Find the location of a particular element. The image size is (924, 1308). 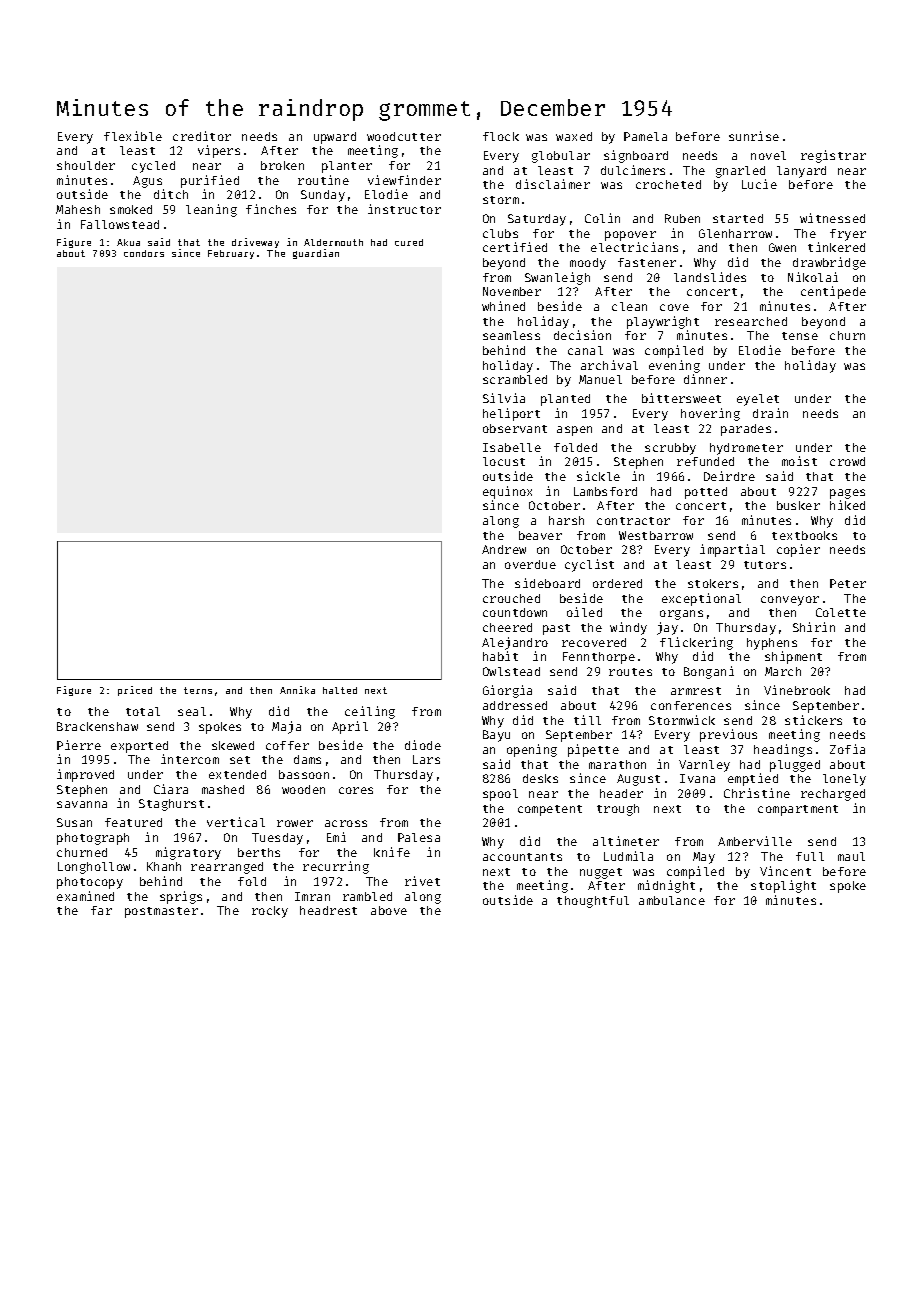

shipment is located at coordinates (793, 657).
